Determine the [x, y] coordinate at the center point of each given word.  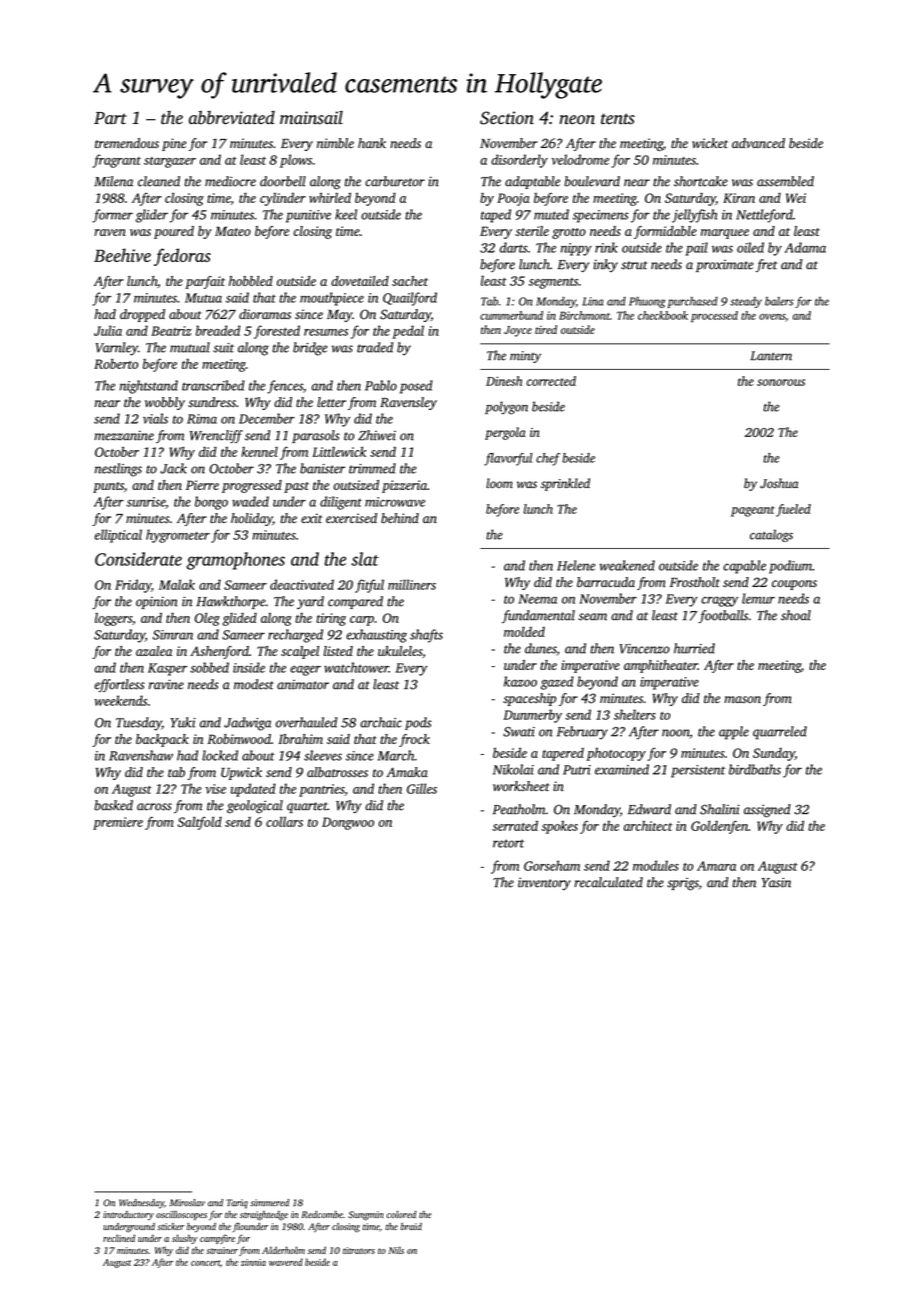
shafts [426, 636]
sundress [212, 402]
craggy [719, 601]
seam [593, 617]
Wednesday [141, 1204]
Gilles [422, 788]
